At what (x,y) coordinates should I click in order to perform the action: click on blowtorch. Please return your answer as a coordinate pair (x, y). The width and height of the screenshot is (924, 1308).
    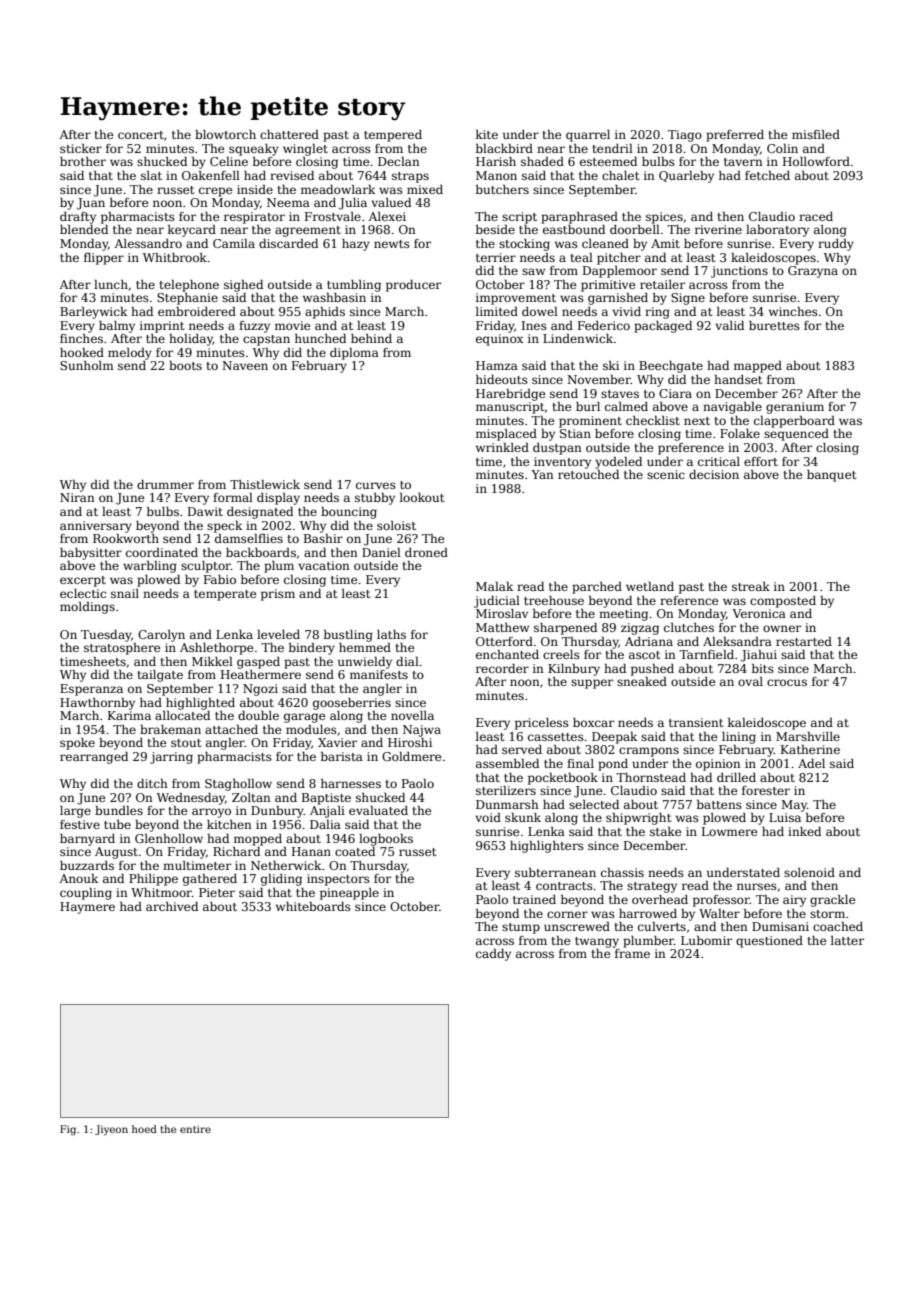
    Looking at the image, I should click on (225, 134).
